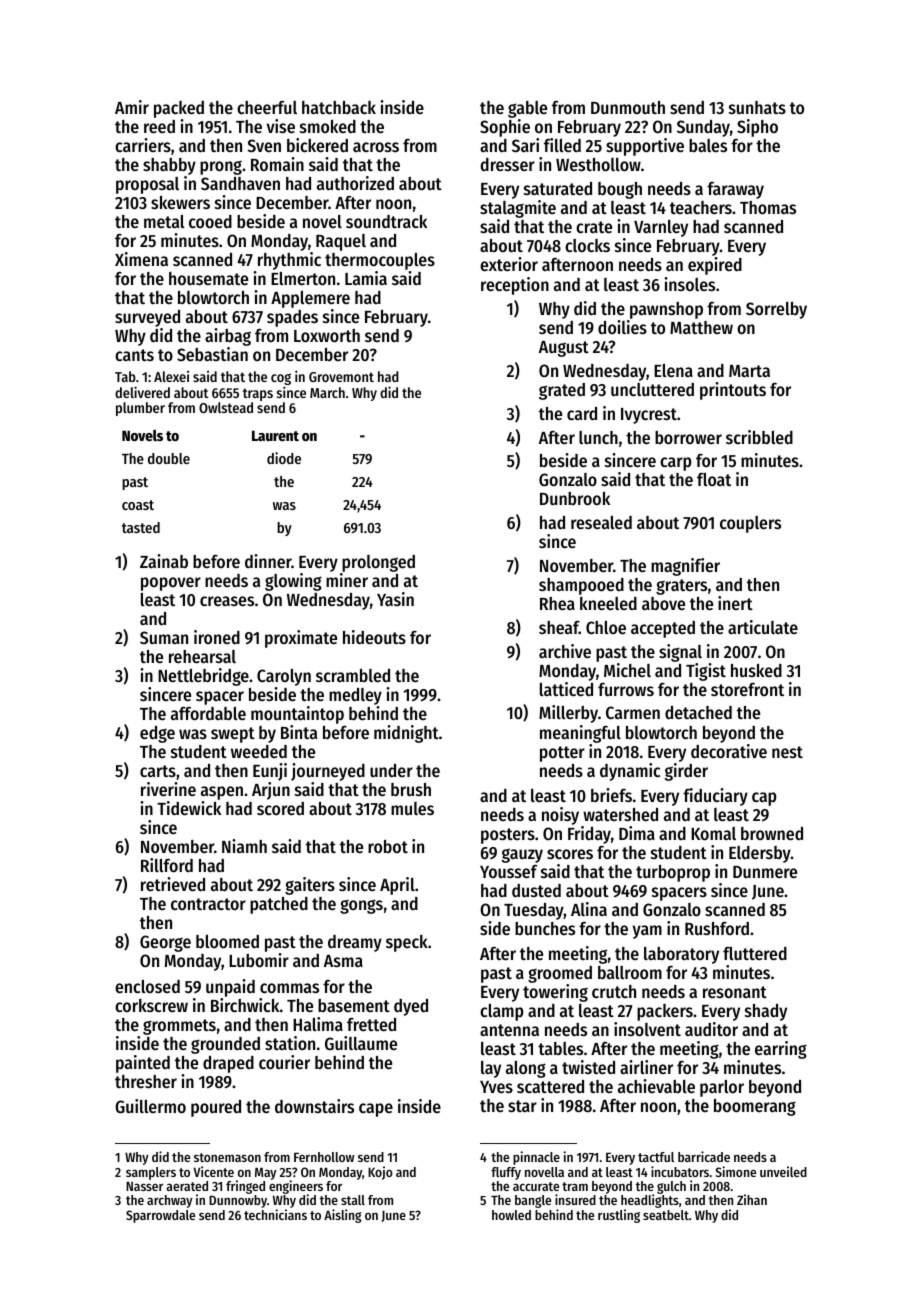 The width and height of the page is (924, 1314). I want to click on Sparrowdale, so click(160, 1216).
